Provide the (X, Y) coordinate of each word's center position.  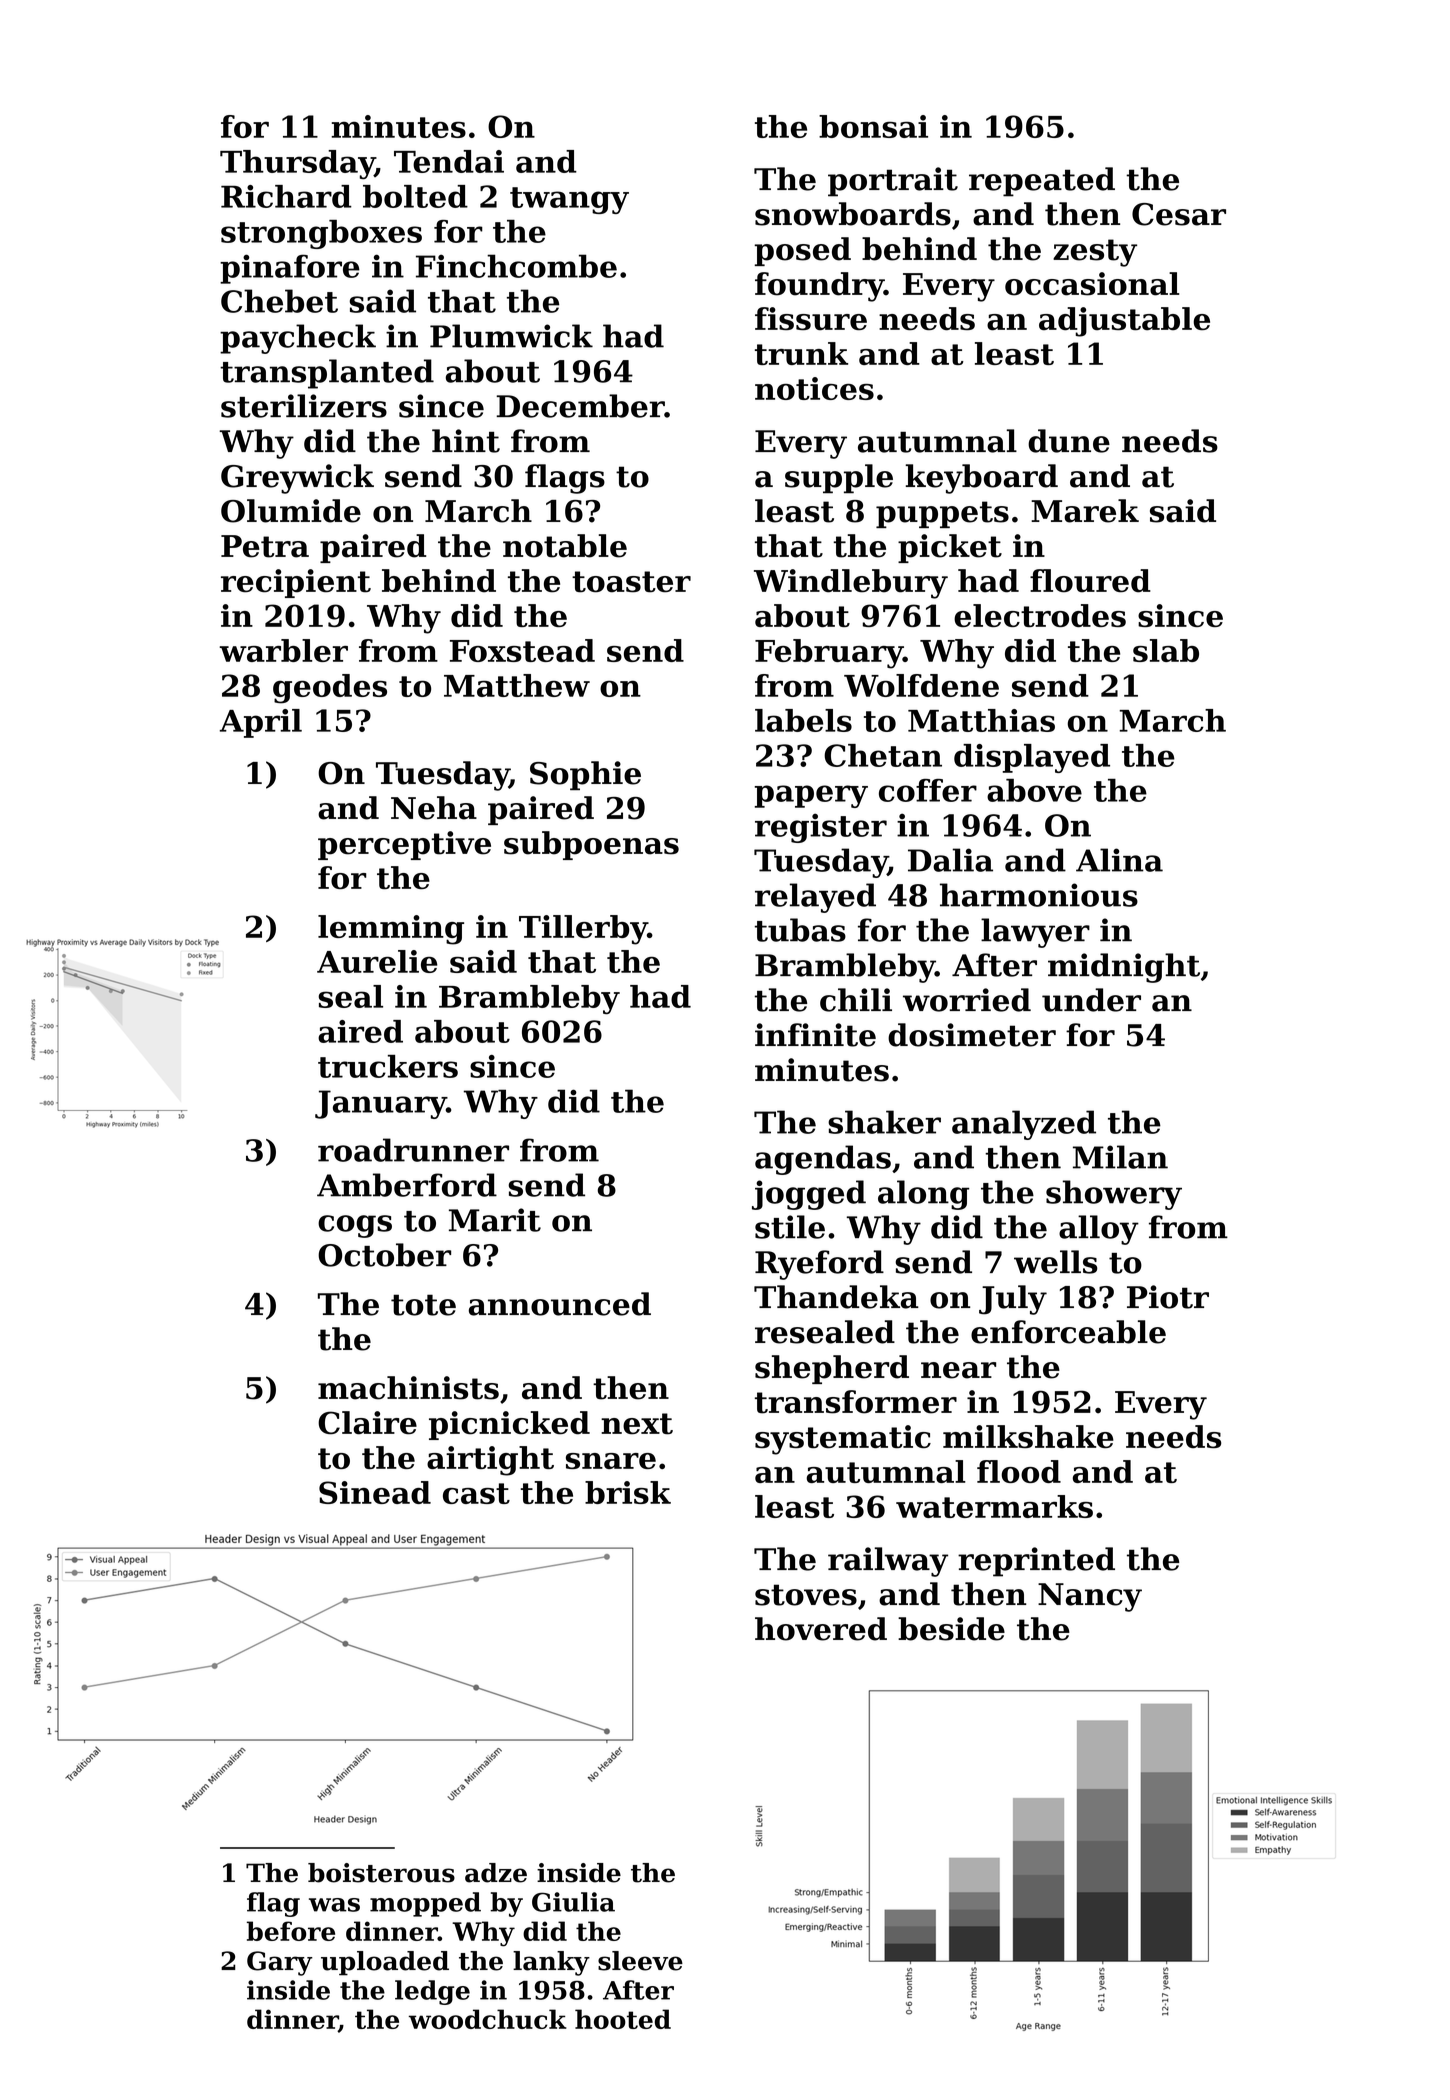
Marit (495, 1220)
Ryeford (819, 1265)
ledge (432, 1992)
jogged (809, 1195)
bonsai (873, 126)
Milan (1120, 1157)
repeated (1042, 182)
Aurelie (377, 961)
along (923, 1195)
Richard (286, 196)
